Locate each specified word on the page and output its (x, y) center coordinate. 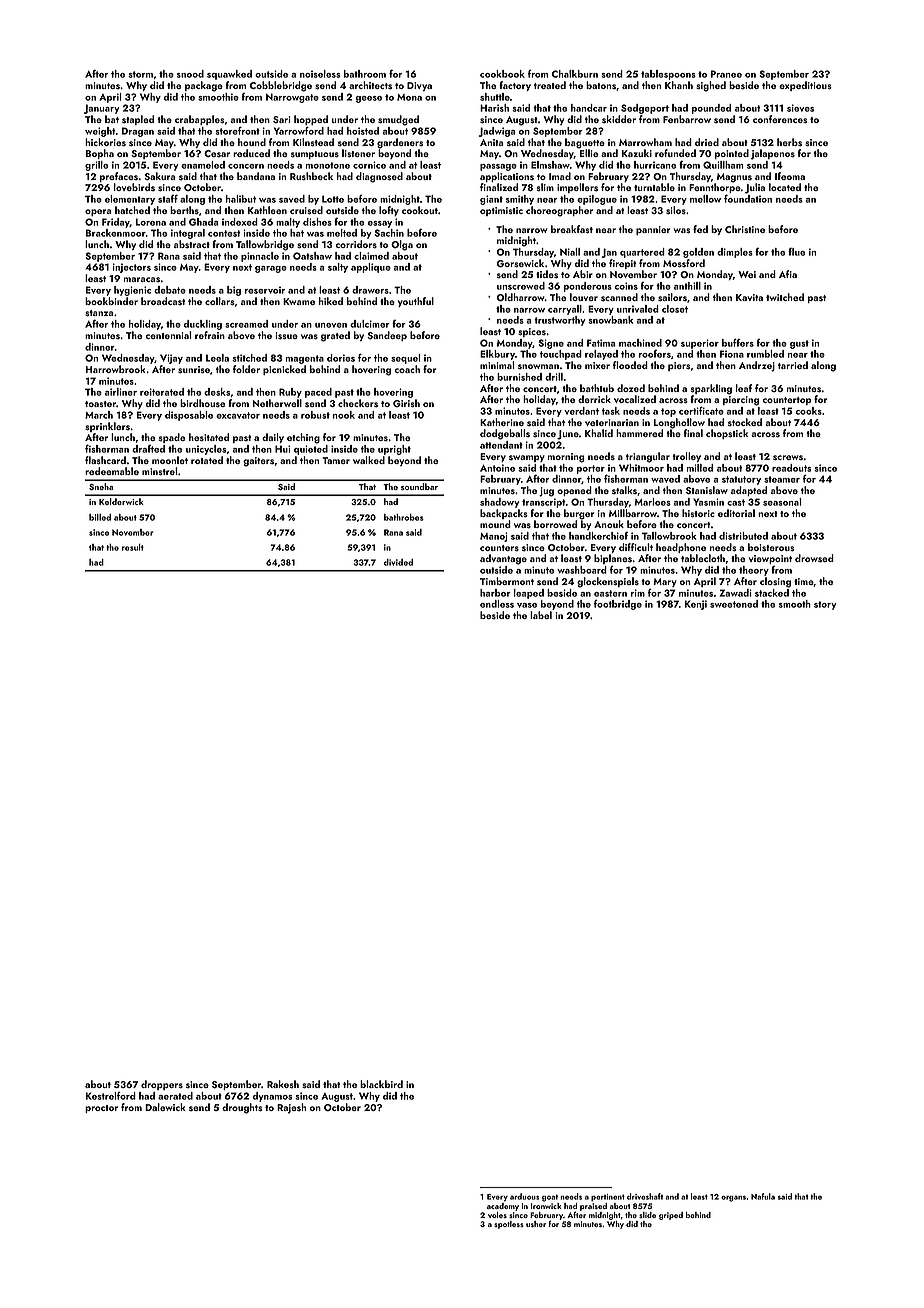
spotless (509, 1225)
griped (671, 1216)
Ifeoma (790, 176)
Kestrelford (111, 1096)
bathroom (365, 74)
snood (190, 74)
